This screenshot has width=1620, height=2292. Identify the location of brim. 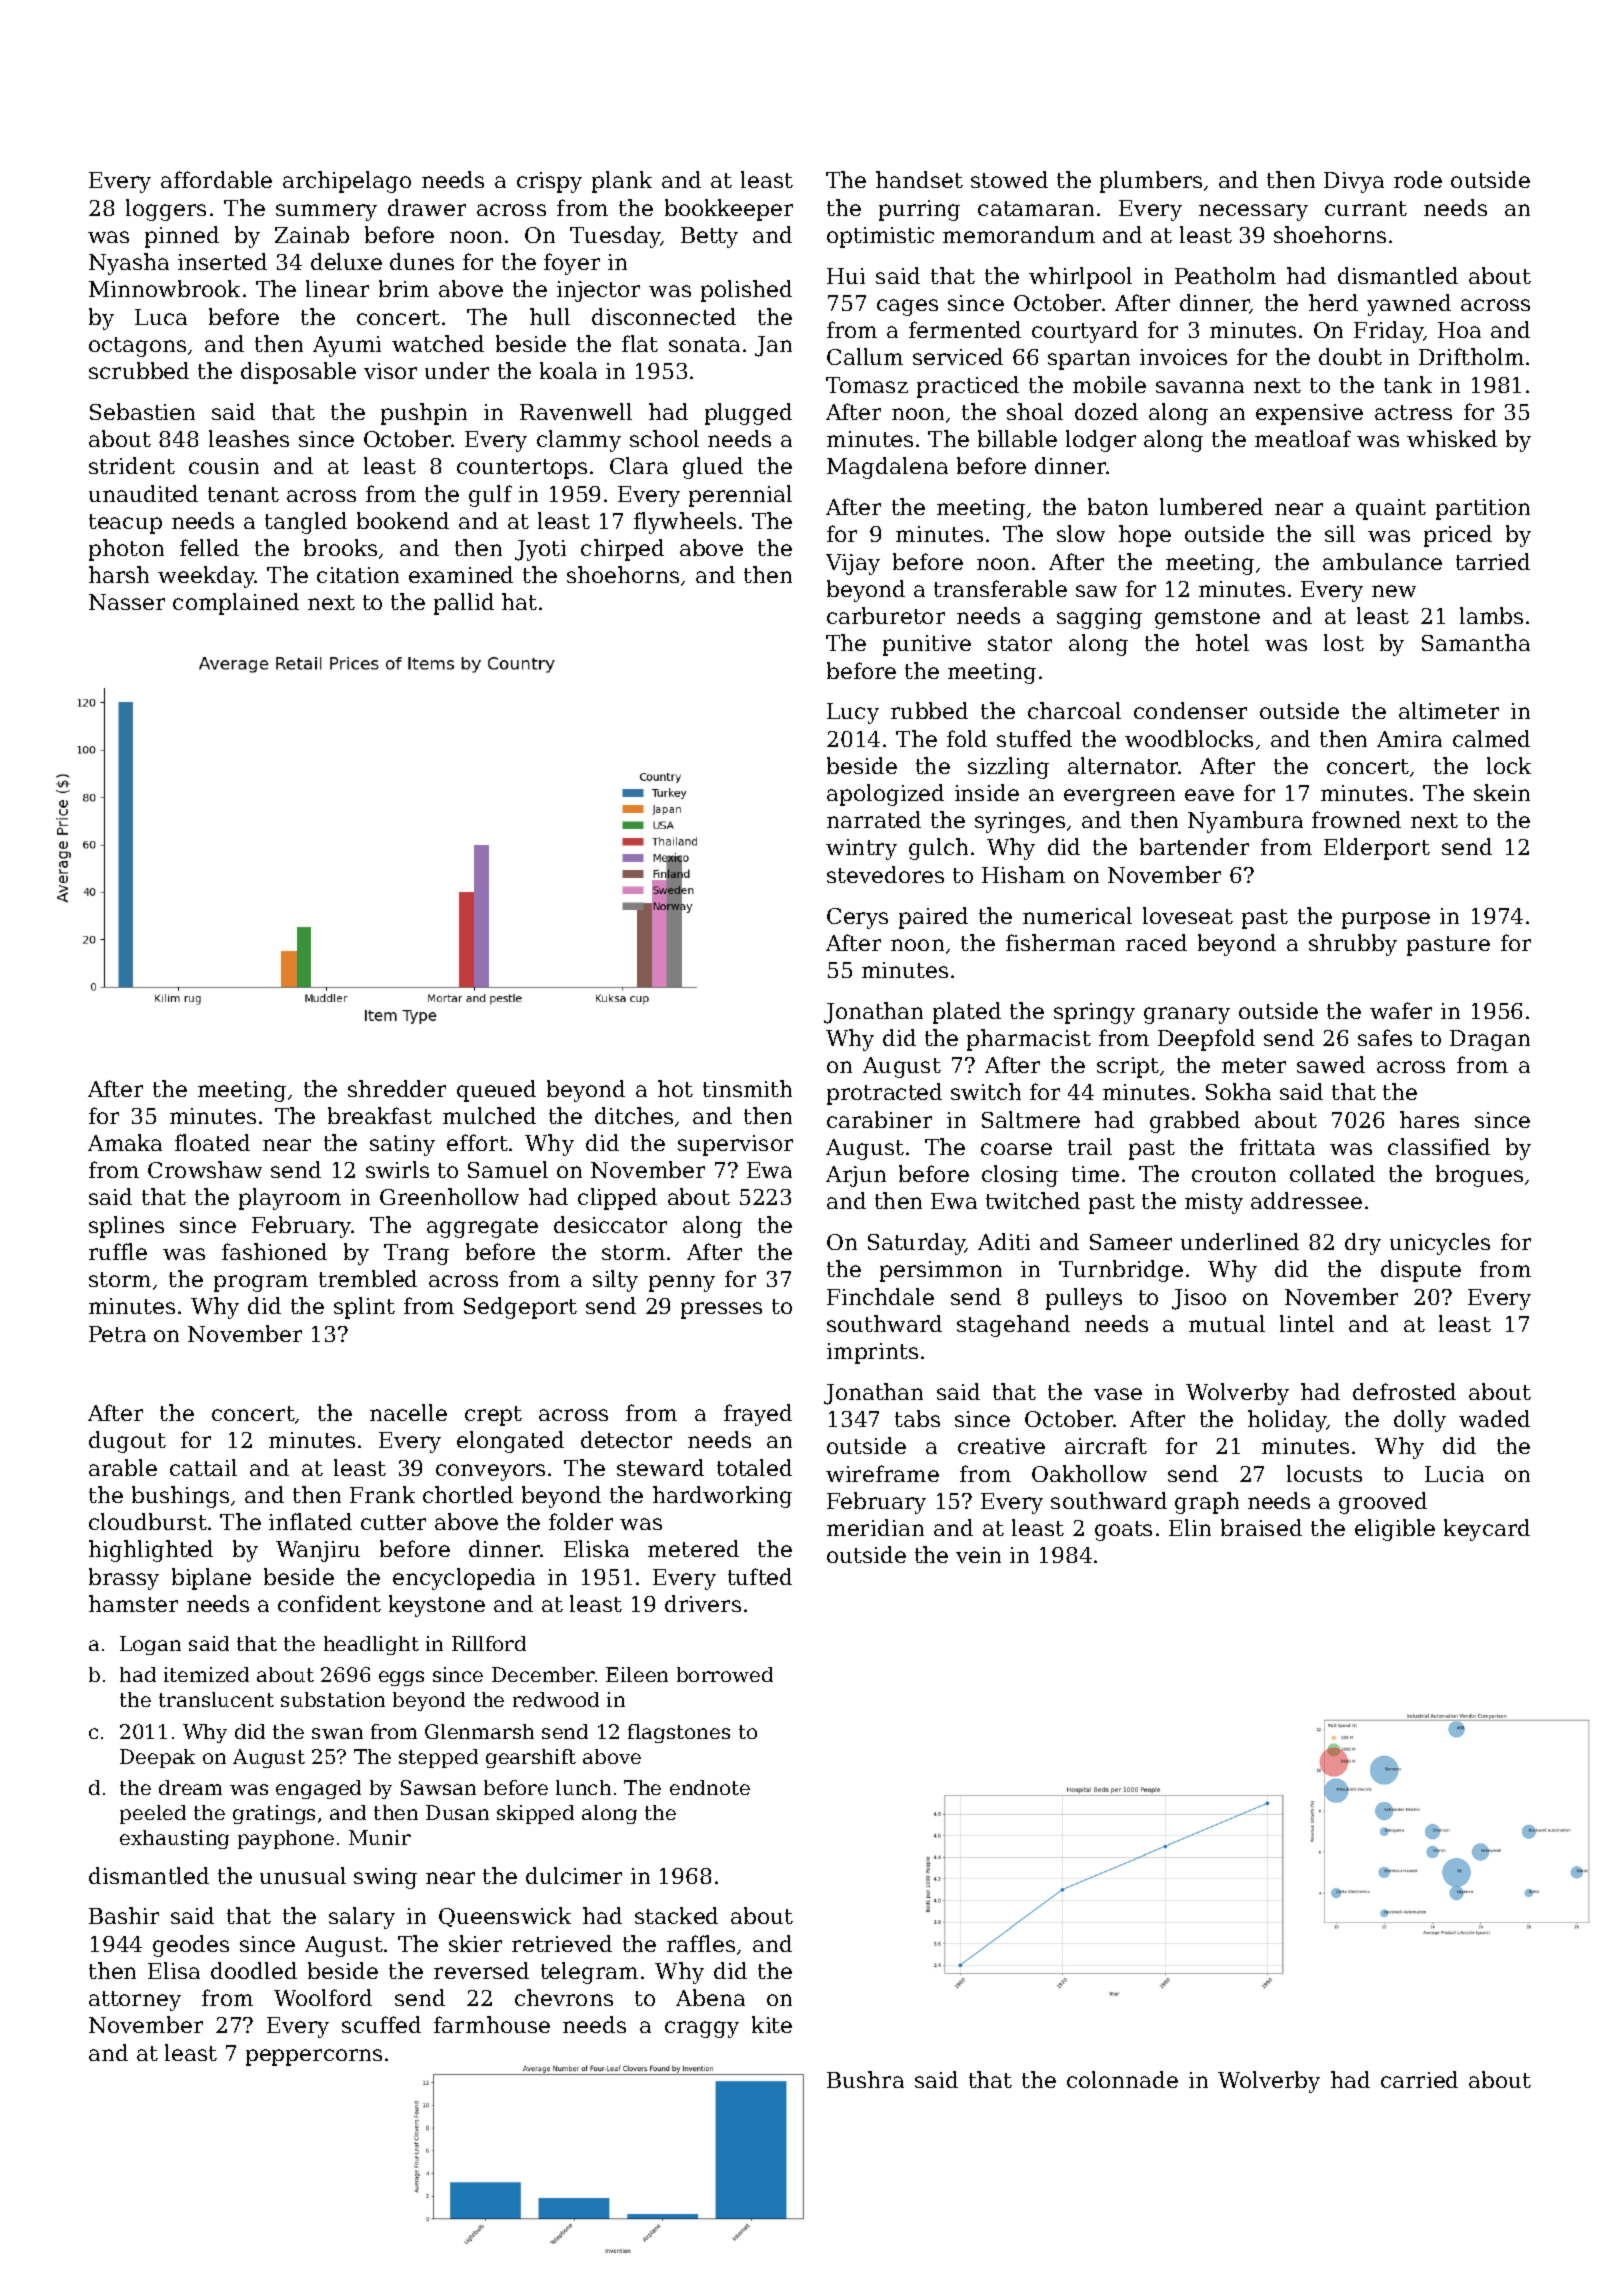
(404, 288).
